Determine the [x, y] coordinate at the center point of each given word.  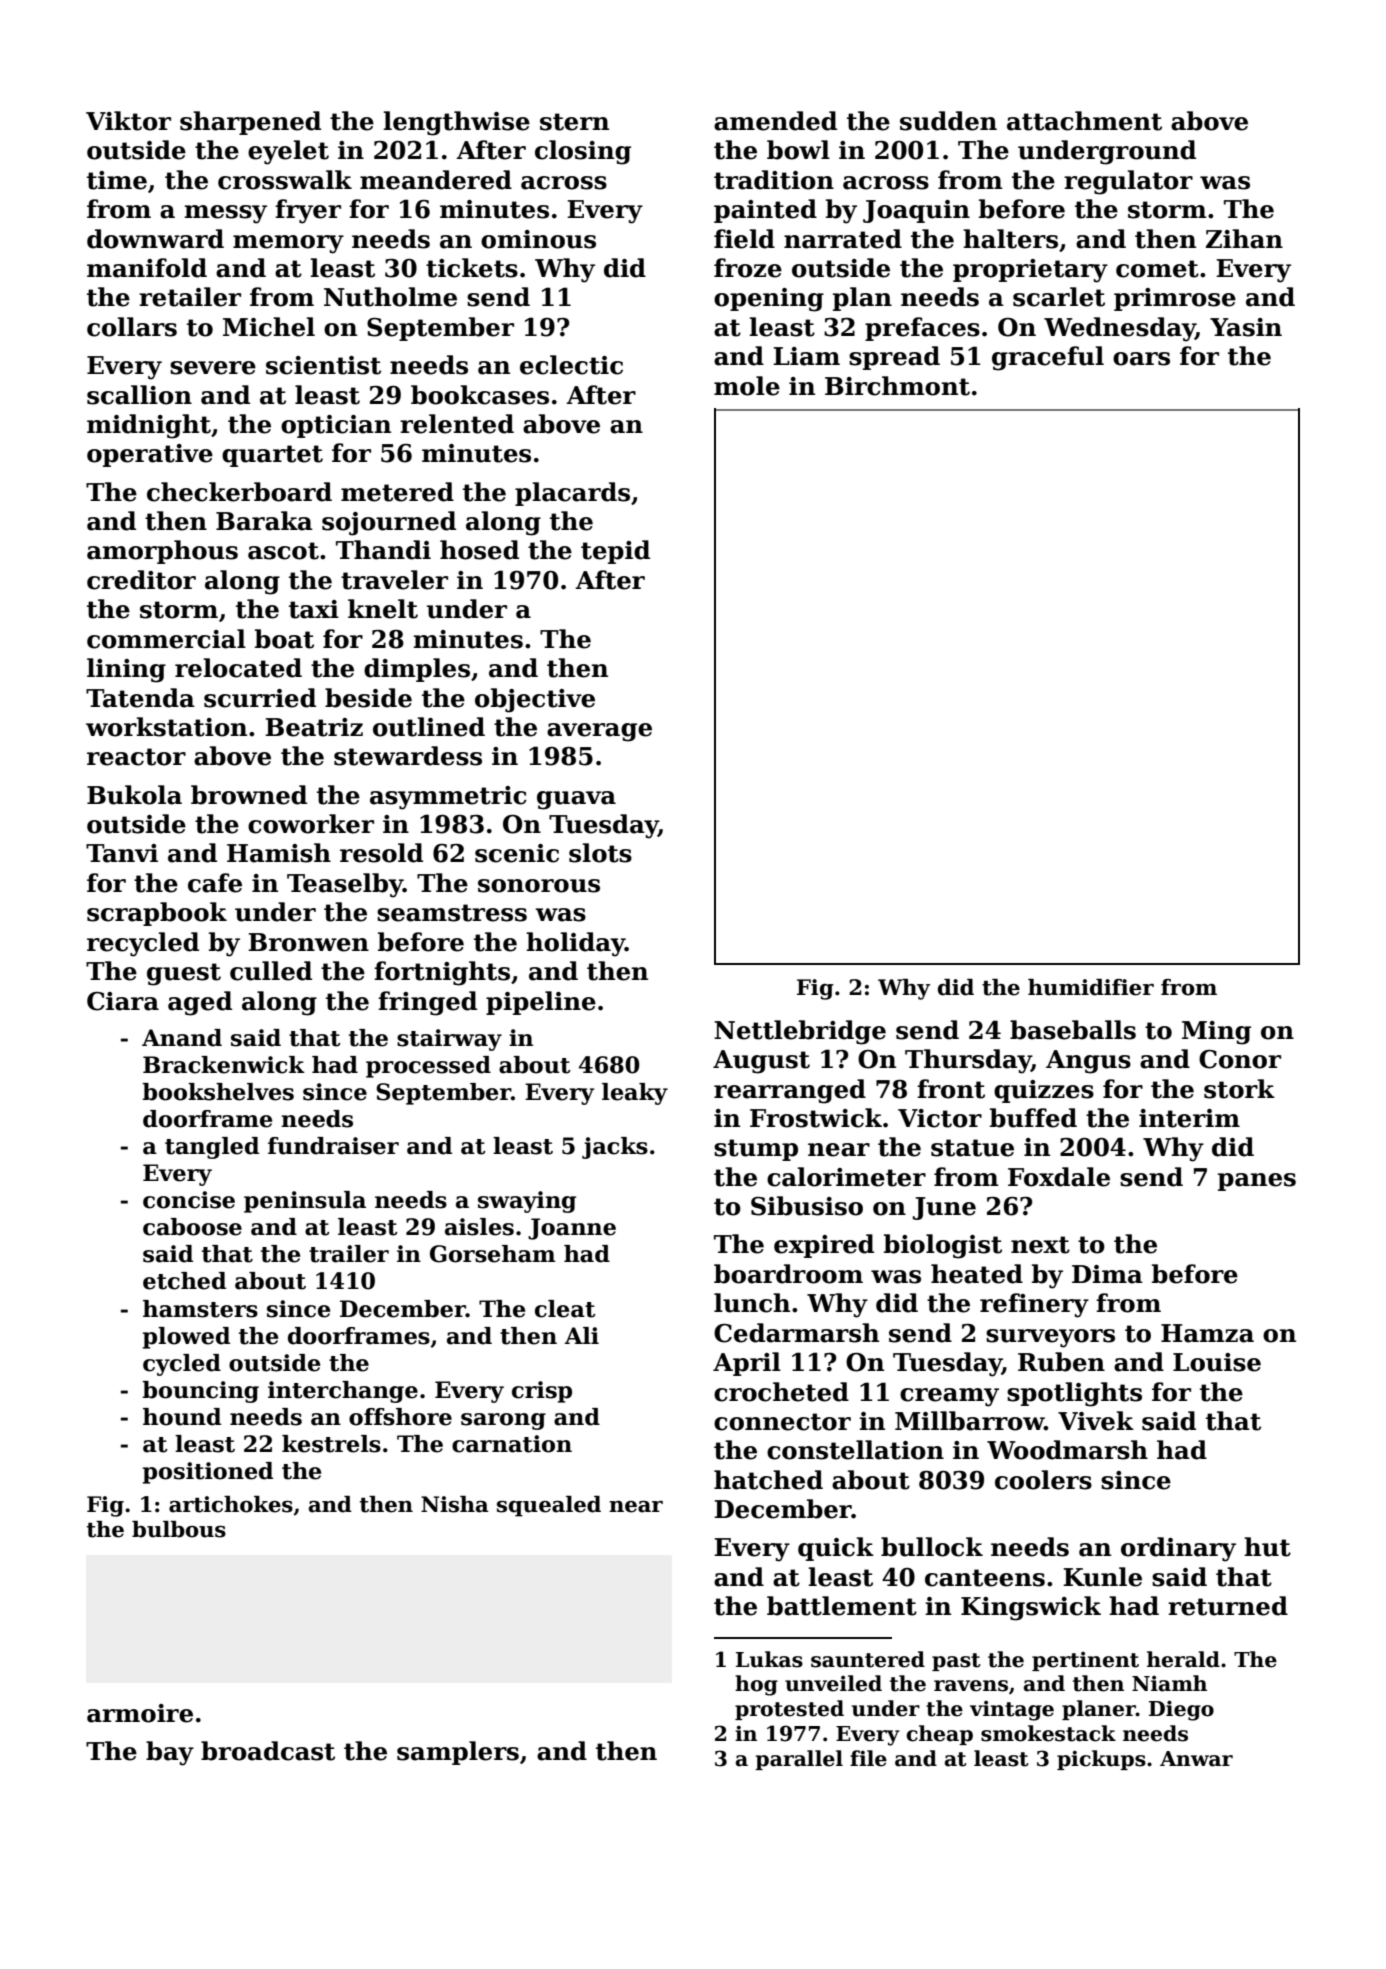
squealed [549, 1506]
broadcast [268, 1751]
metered [397, 492]
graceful [1048, 358]
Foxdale [1059, 1177]
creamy [949, 1397]
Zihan [1244, 239]
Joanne [572, 1229]
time [117, 180]
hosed [479, 550]
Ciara [123, 1001]
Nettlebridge [800, 1032]
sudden [948, 121]
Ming [1216, 1033]
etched [184, 1281]
